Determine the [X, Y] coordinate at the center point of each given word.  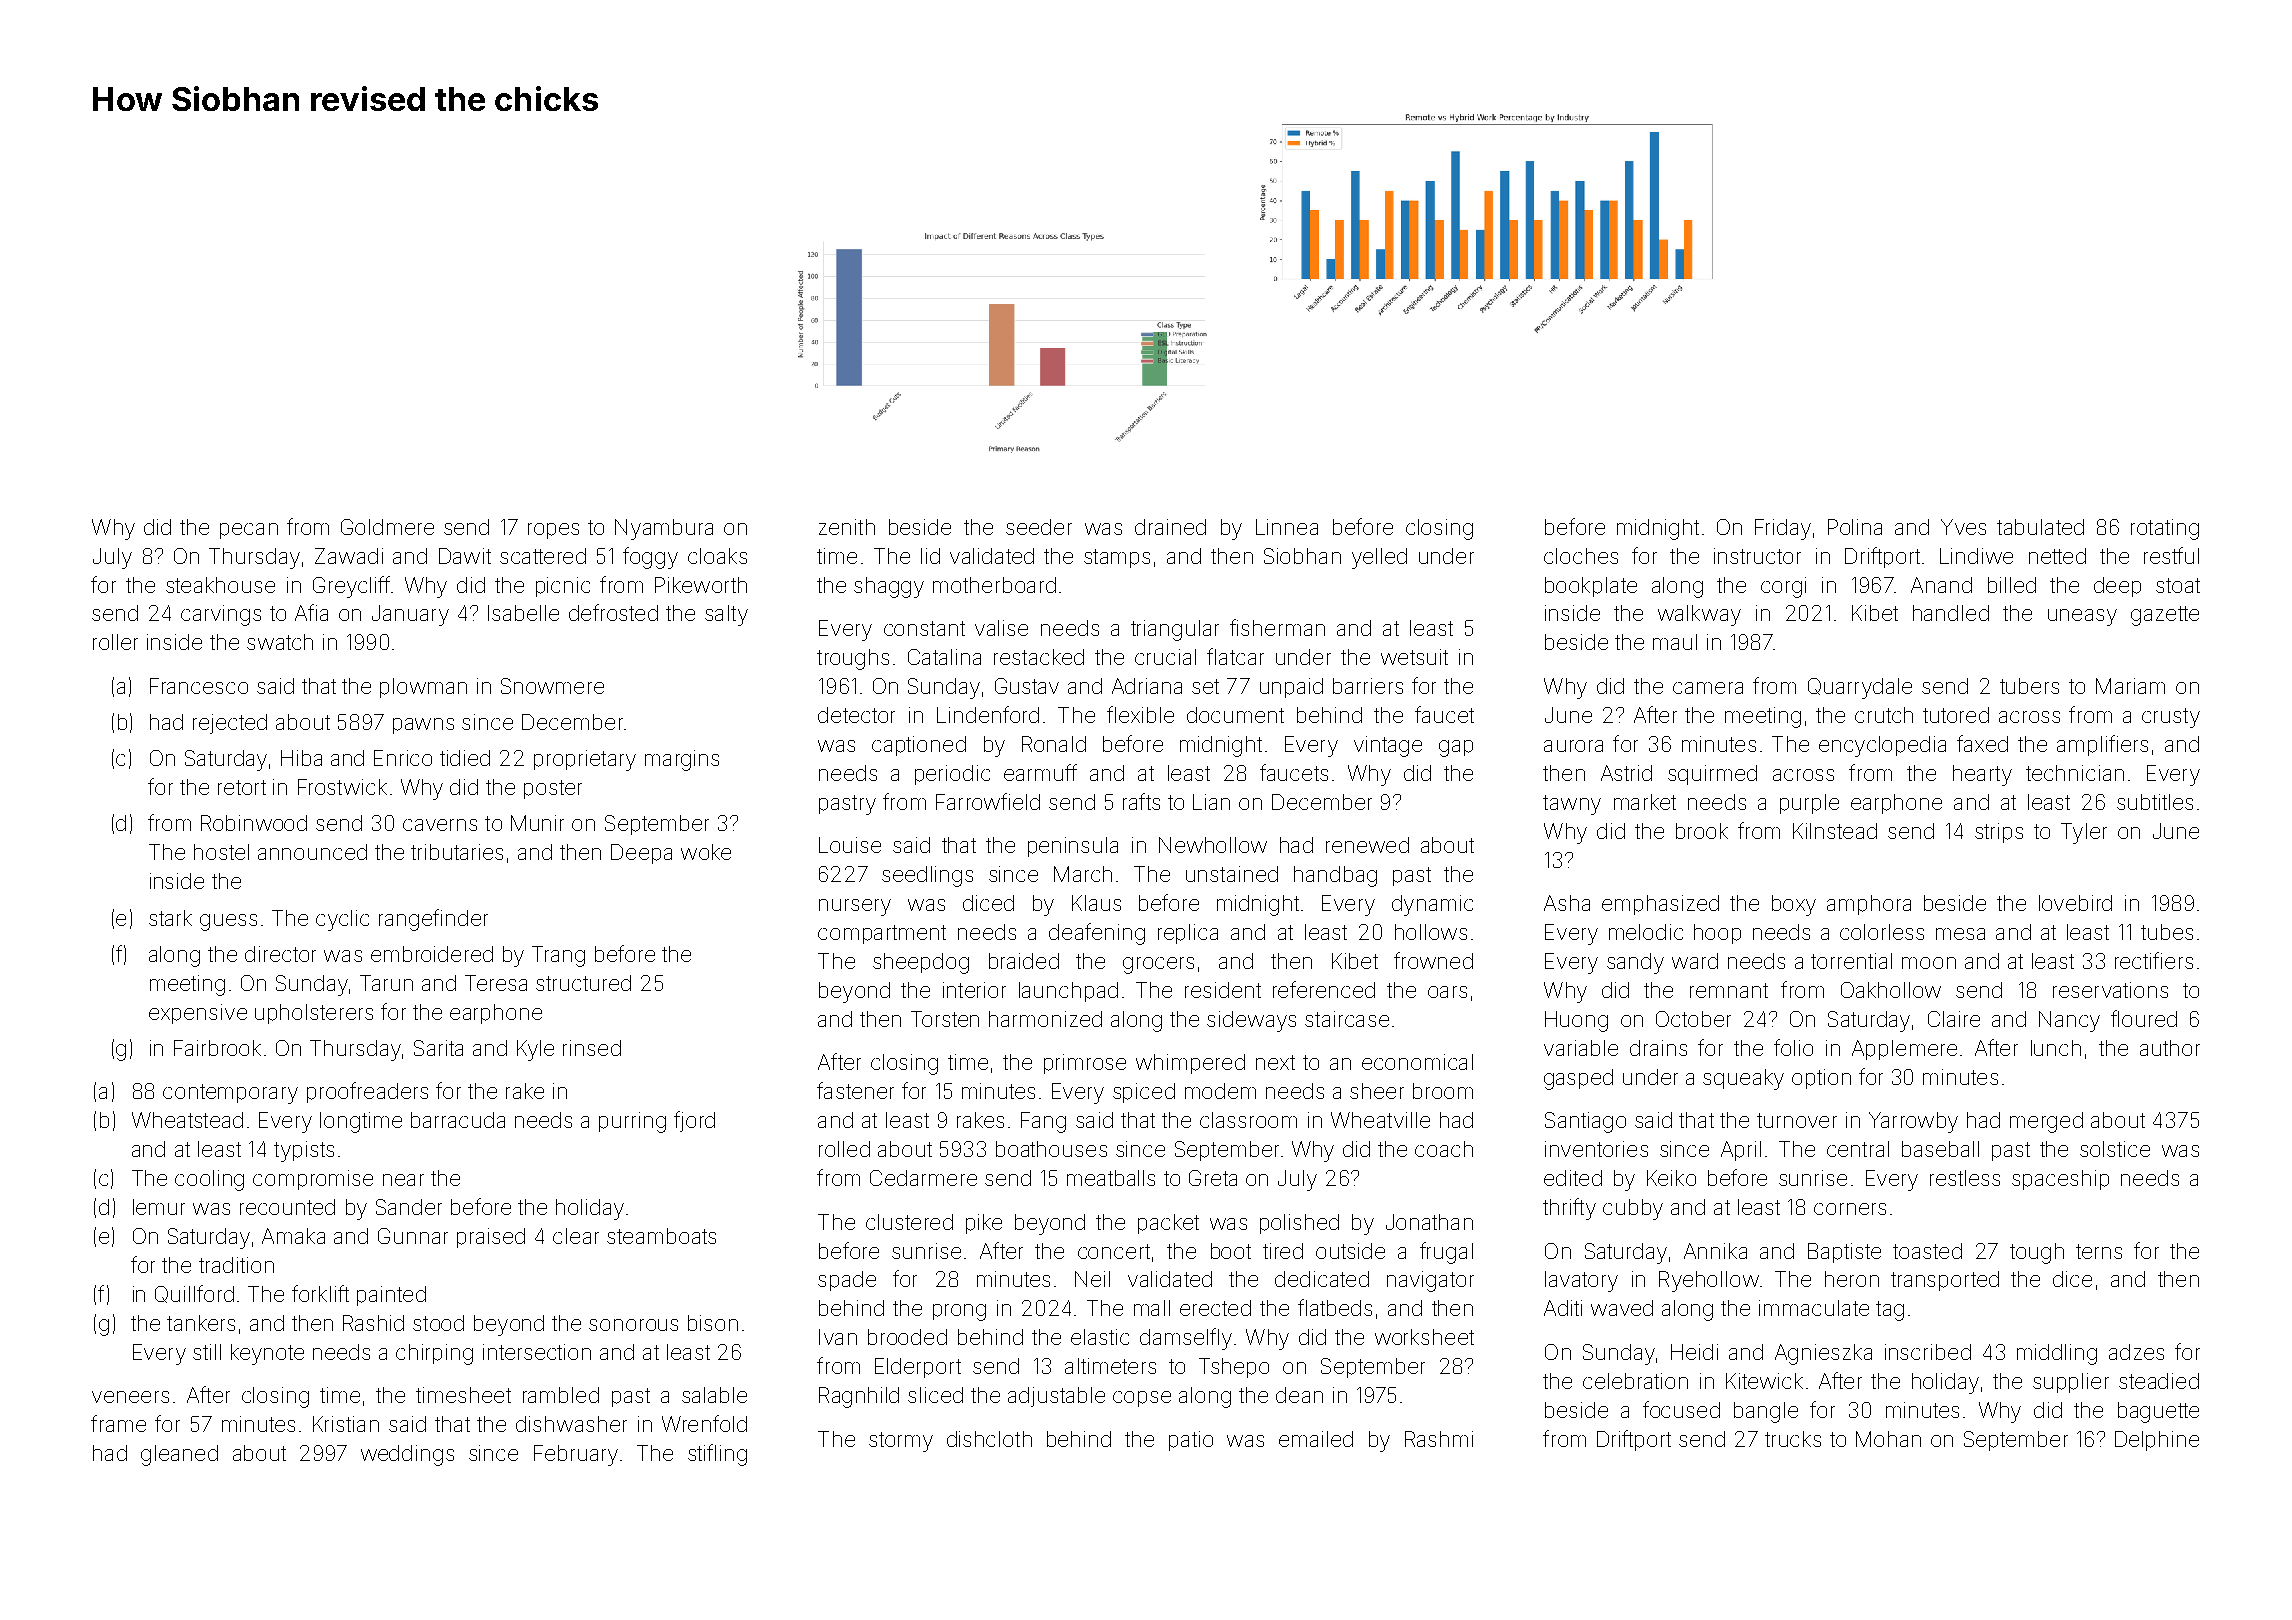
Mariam [2130, 686]
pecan [249, 531]
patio [1191, 1441]
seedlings [927, 876]
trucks [1793, 1439]
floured [2144, 1018]
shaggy [889, 587]
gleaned [179, 1455]
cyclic [342, 920]
